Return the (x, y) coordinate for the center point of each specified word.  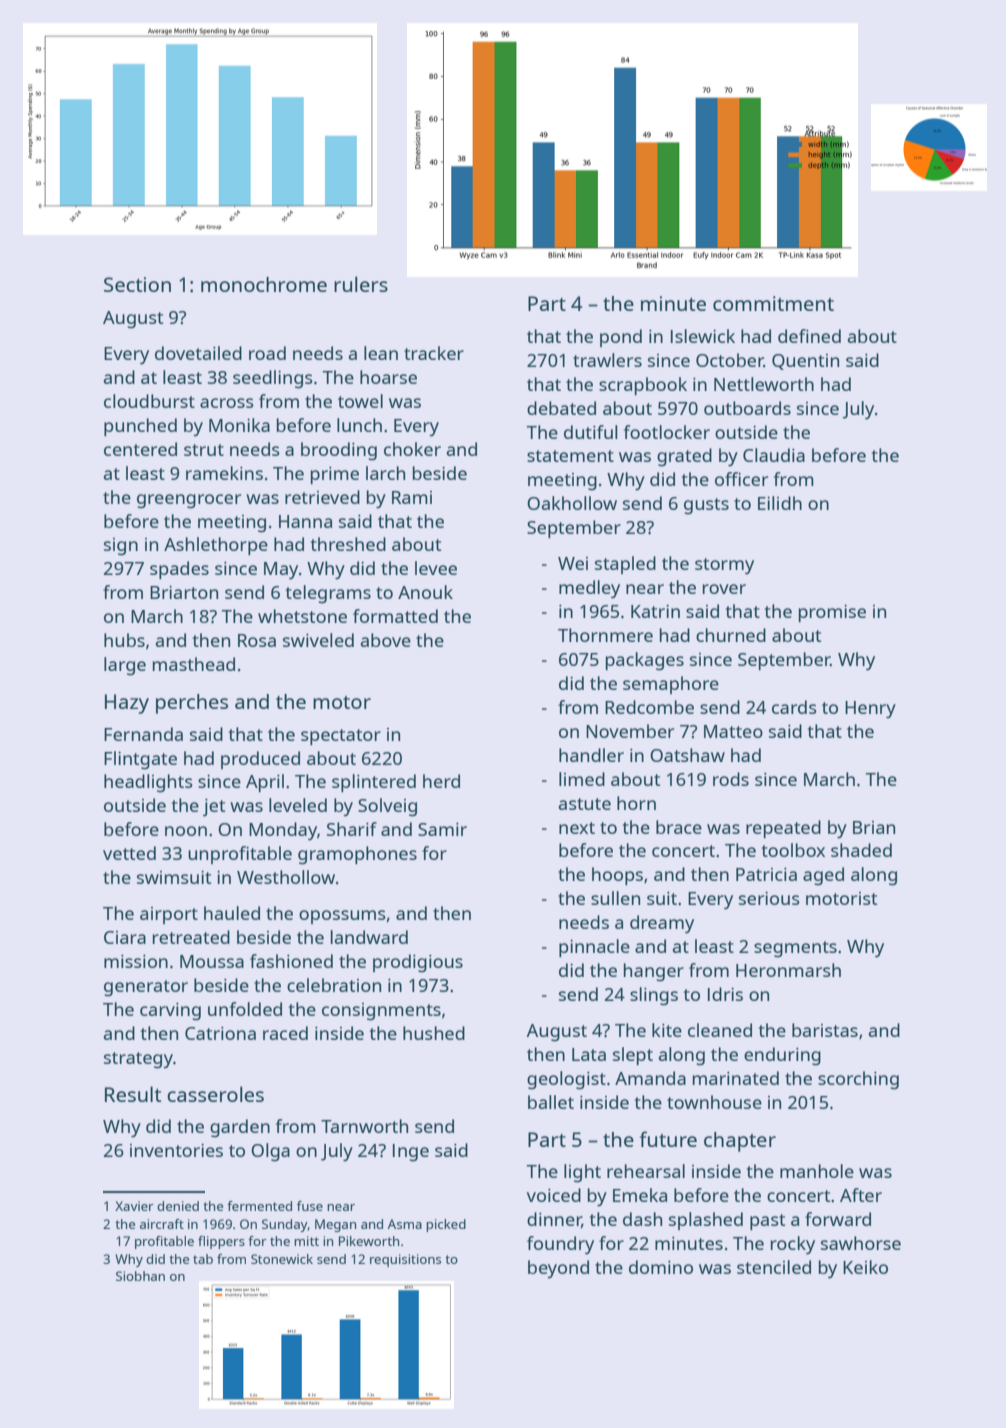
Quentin (805, 362)
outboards (747, 408)
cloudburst (149, 401)
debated (561, 408)
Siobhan (140, 1276)
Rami (412, 497)
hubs (124, 640)
